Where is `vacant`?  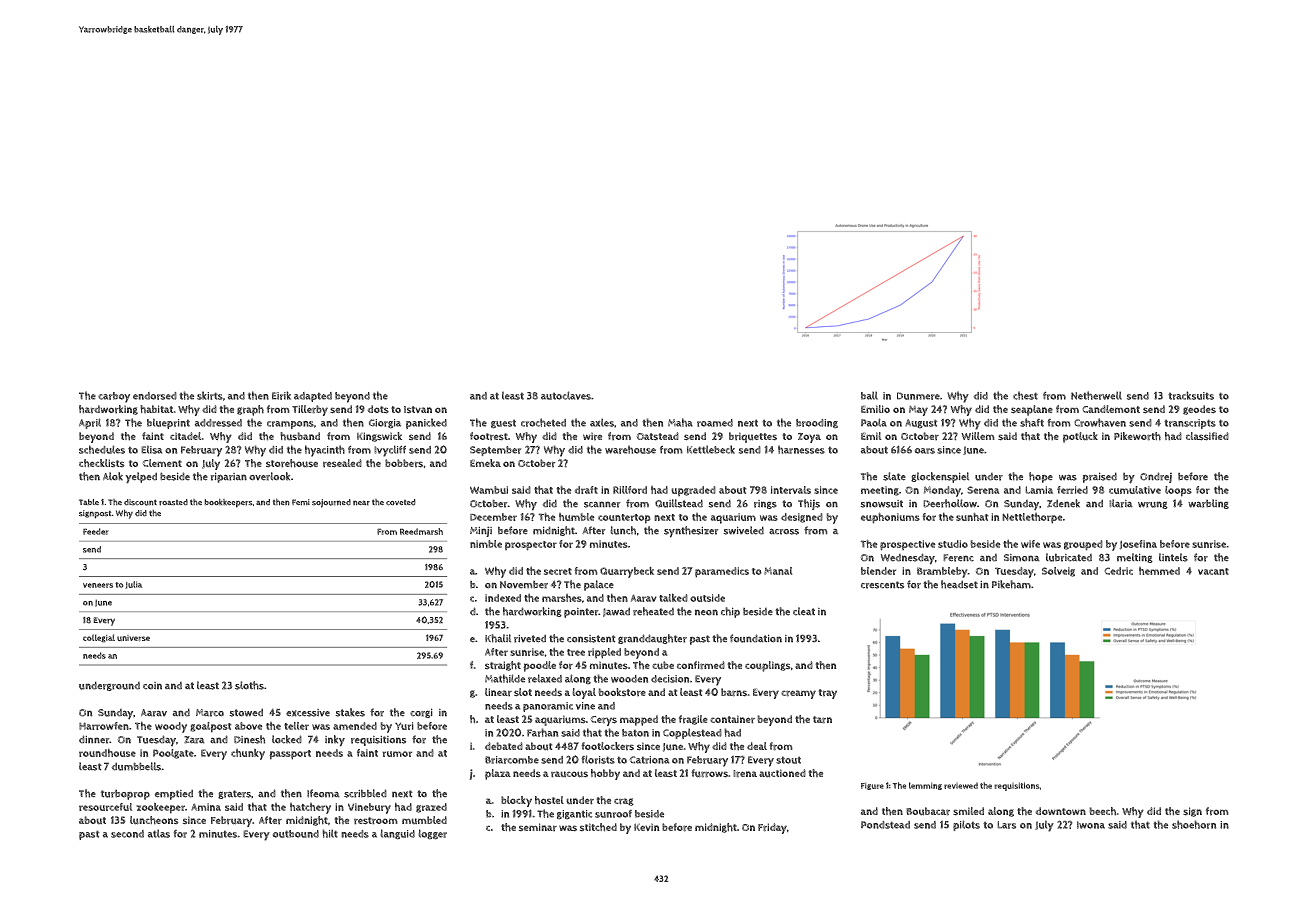
vacant is located at coordinates (1213, 571).
